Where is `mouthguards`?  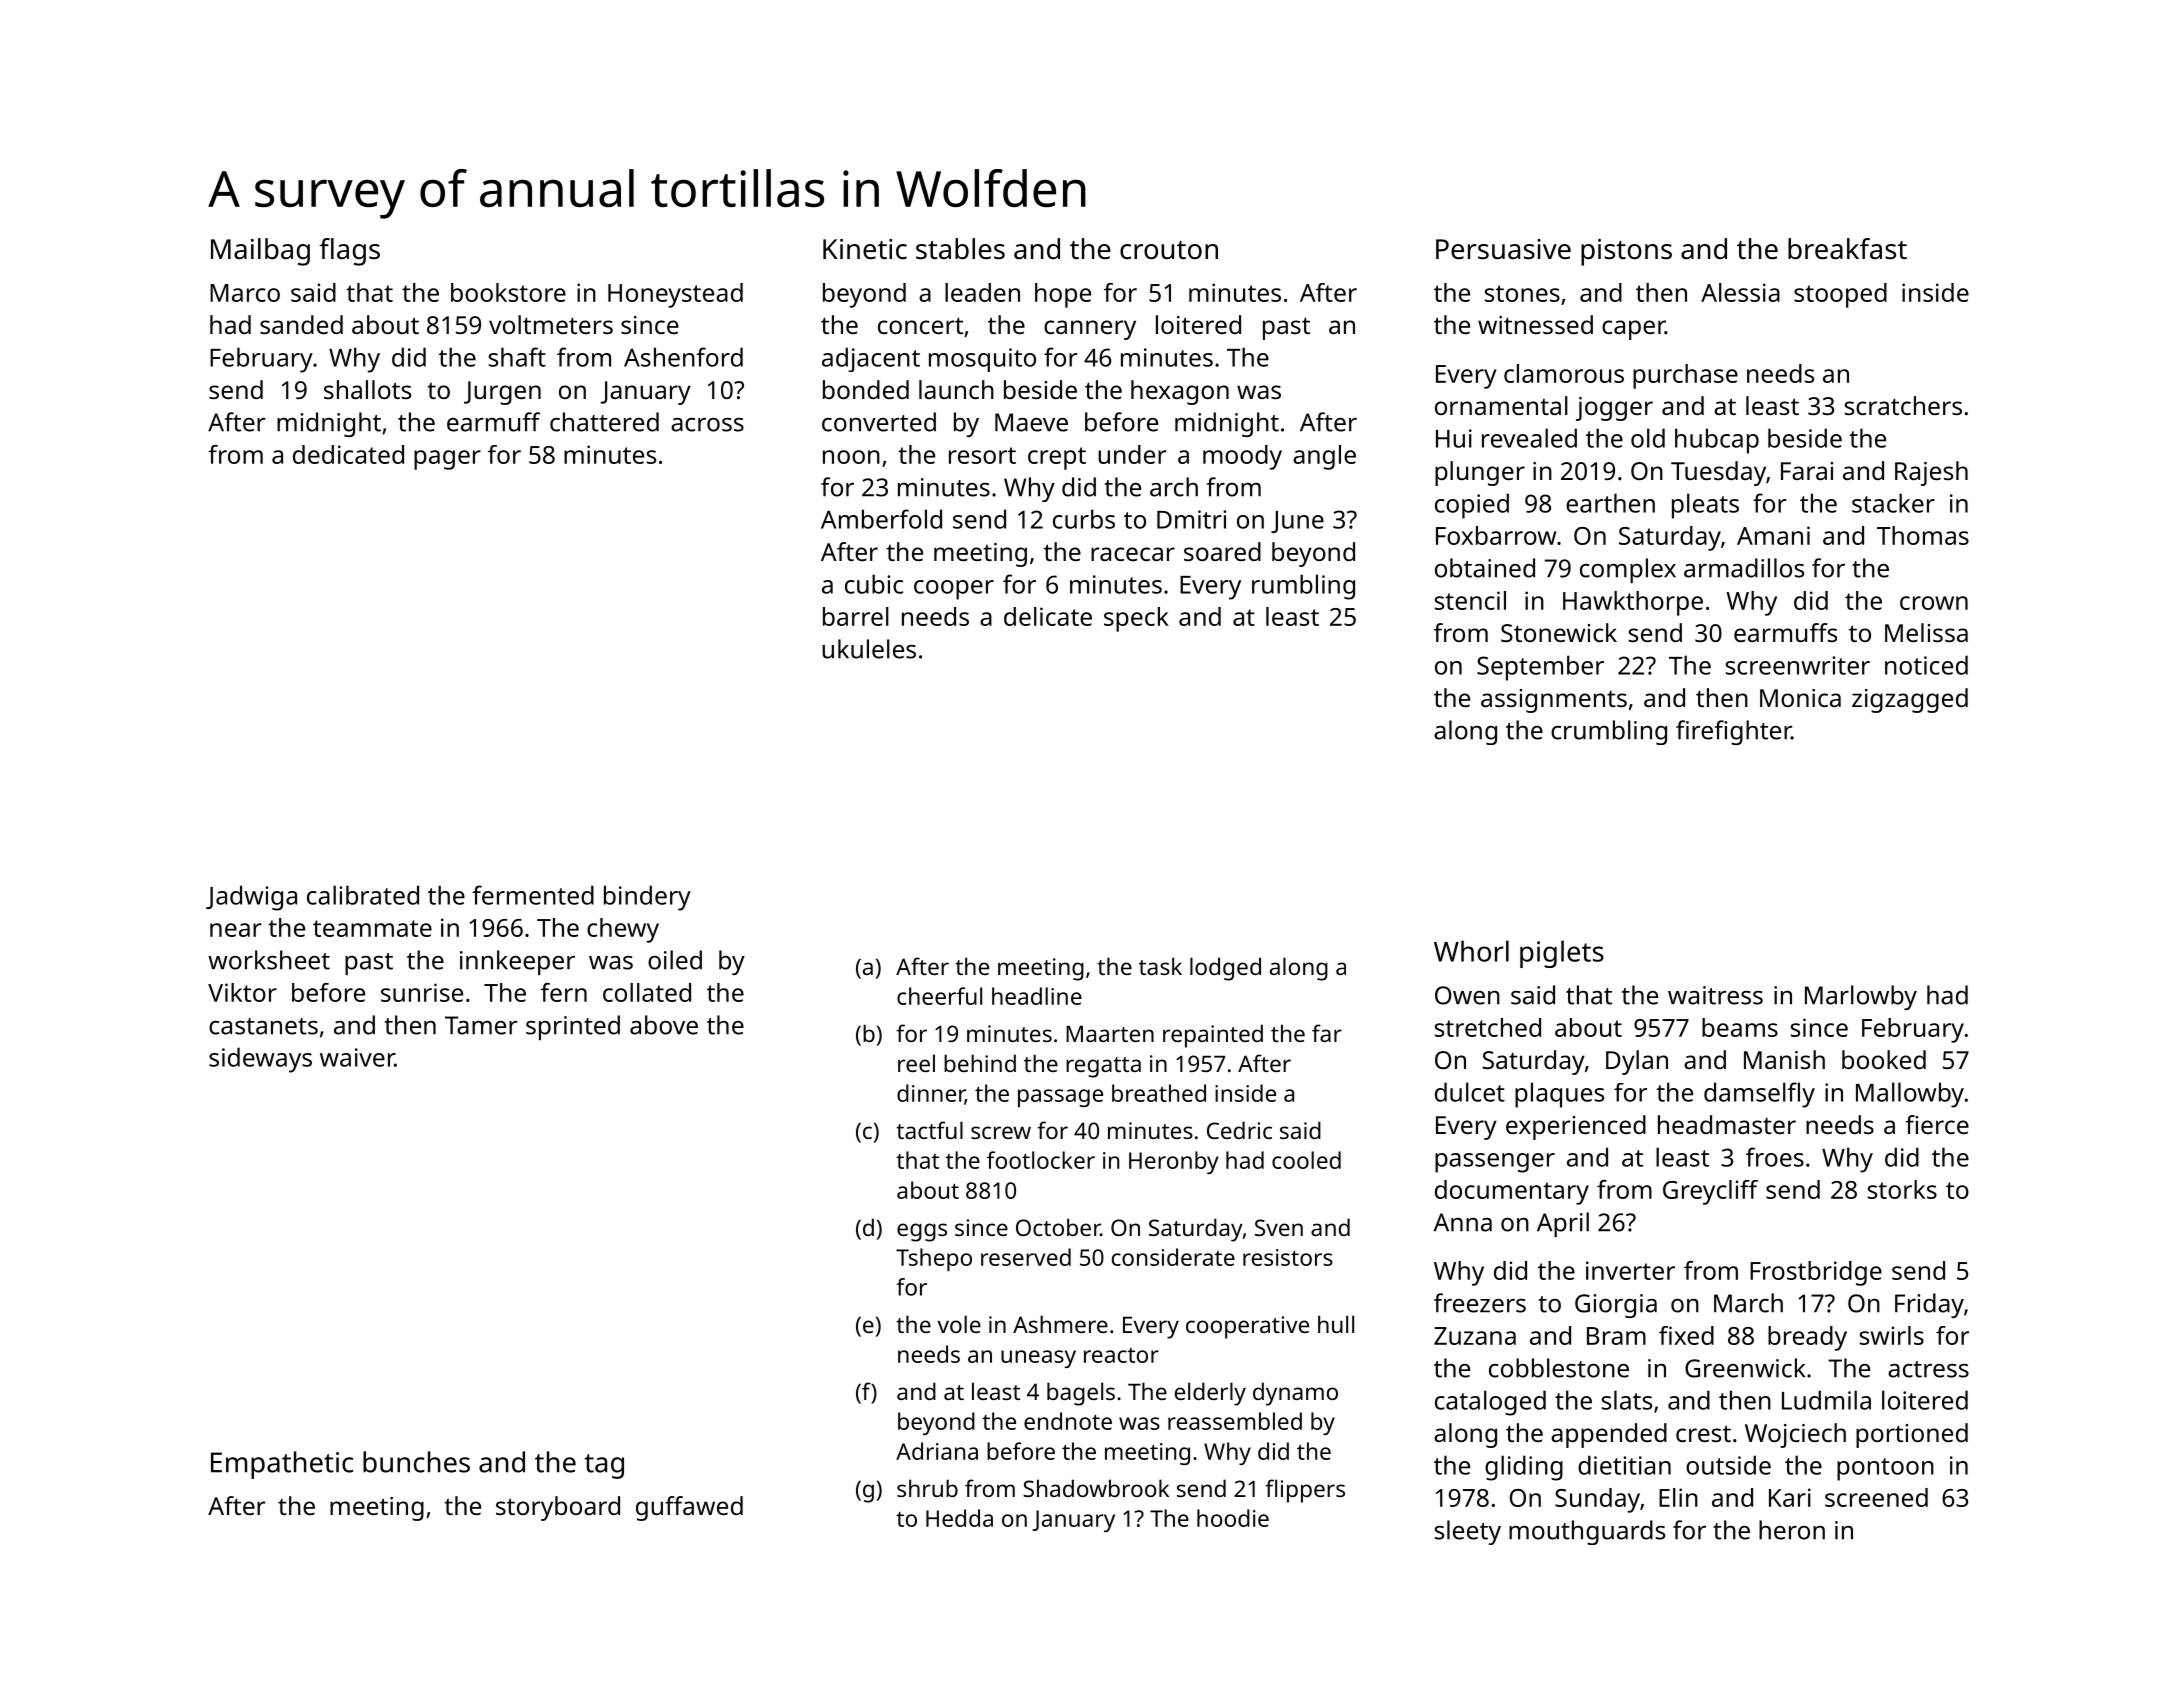 mouthguards is located at coordinates (1587, 1532).
